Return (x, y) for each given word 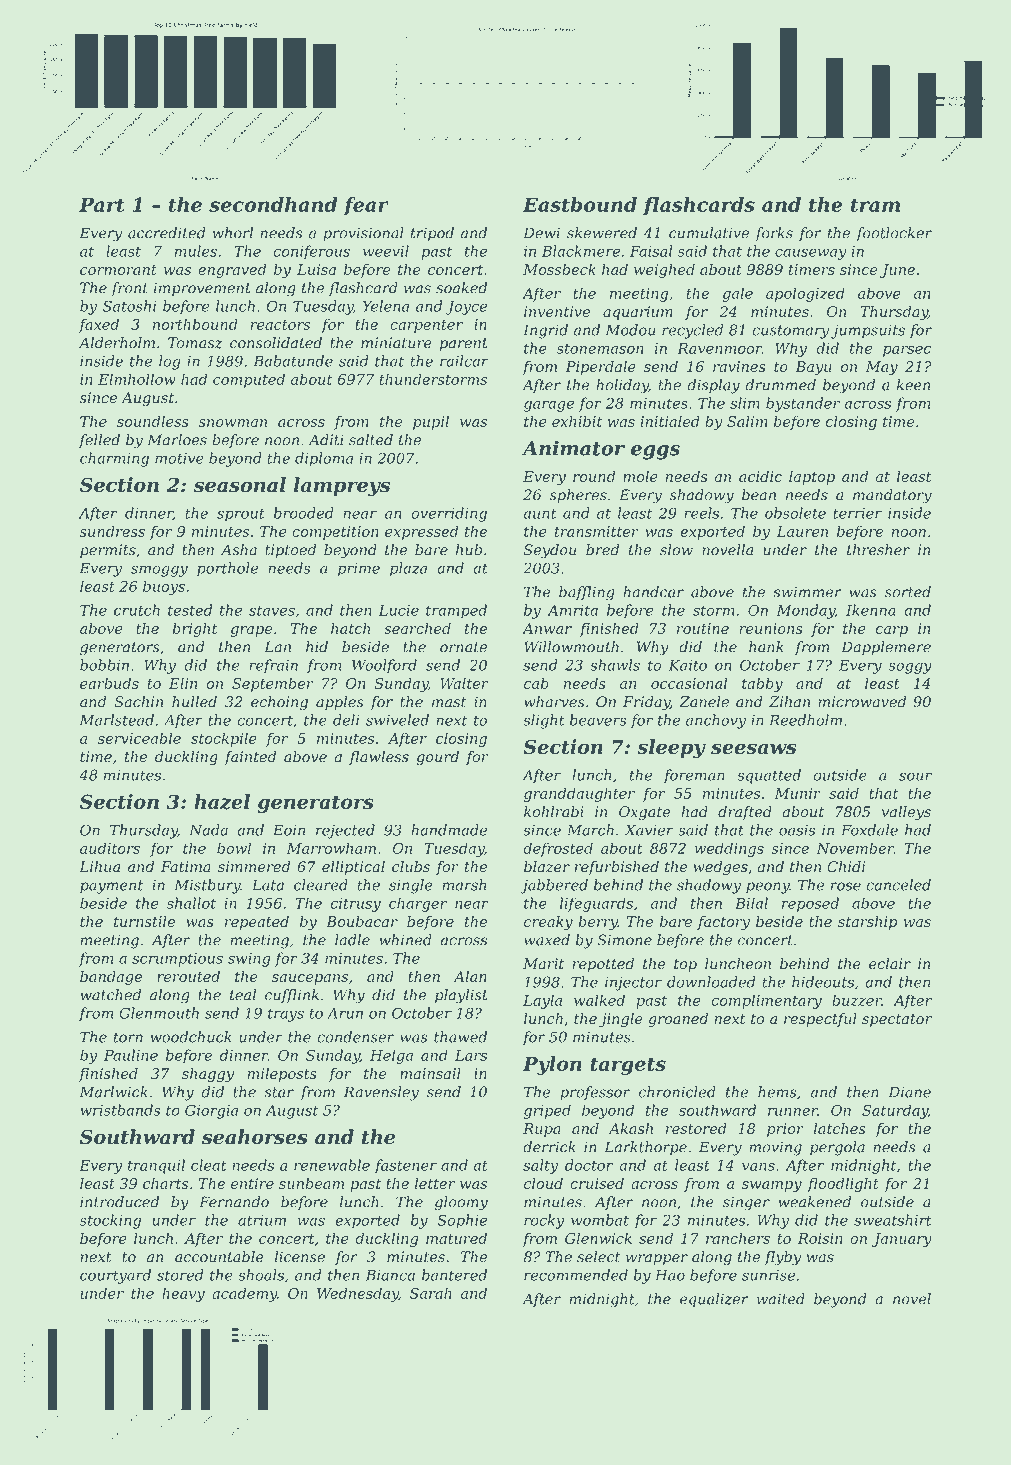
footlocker (894, 234)
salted (371, 440)
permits (108, 551)
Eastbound (580, 204)
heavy (183, 1294)
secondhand (273, 204)
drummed (780, 385)
